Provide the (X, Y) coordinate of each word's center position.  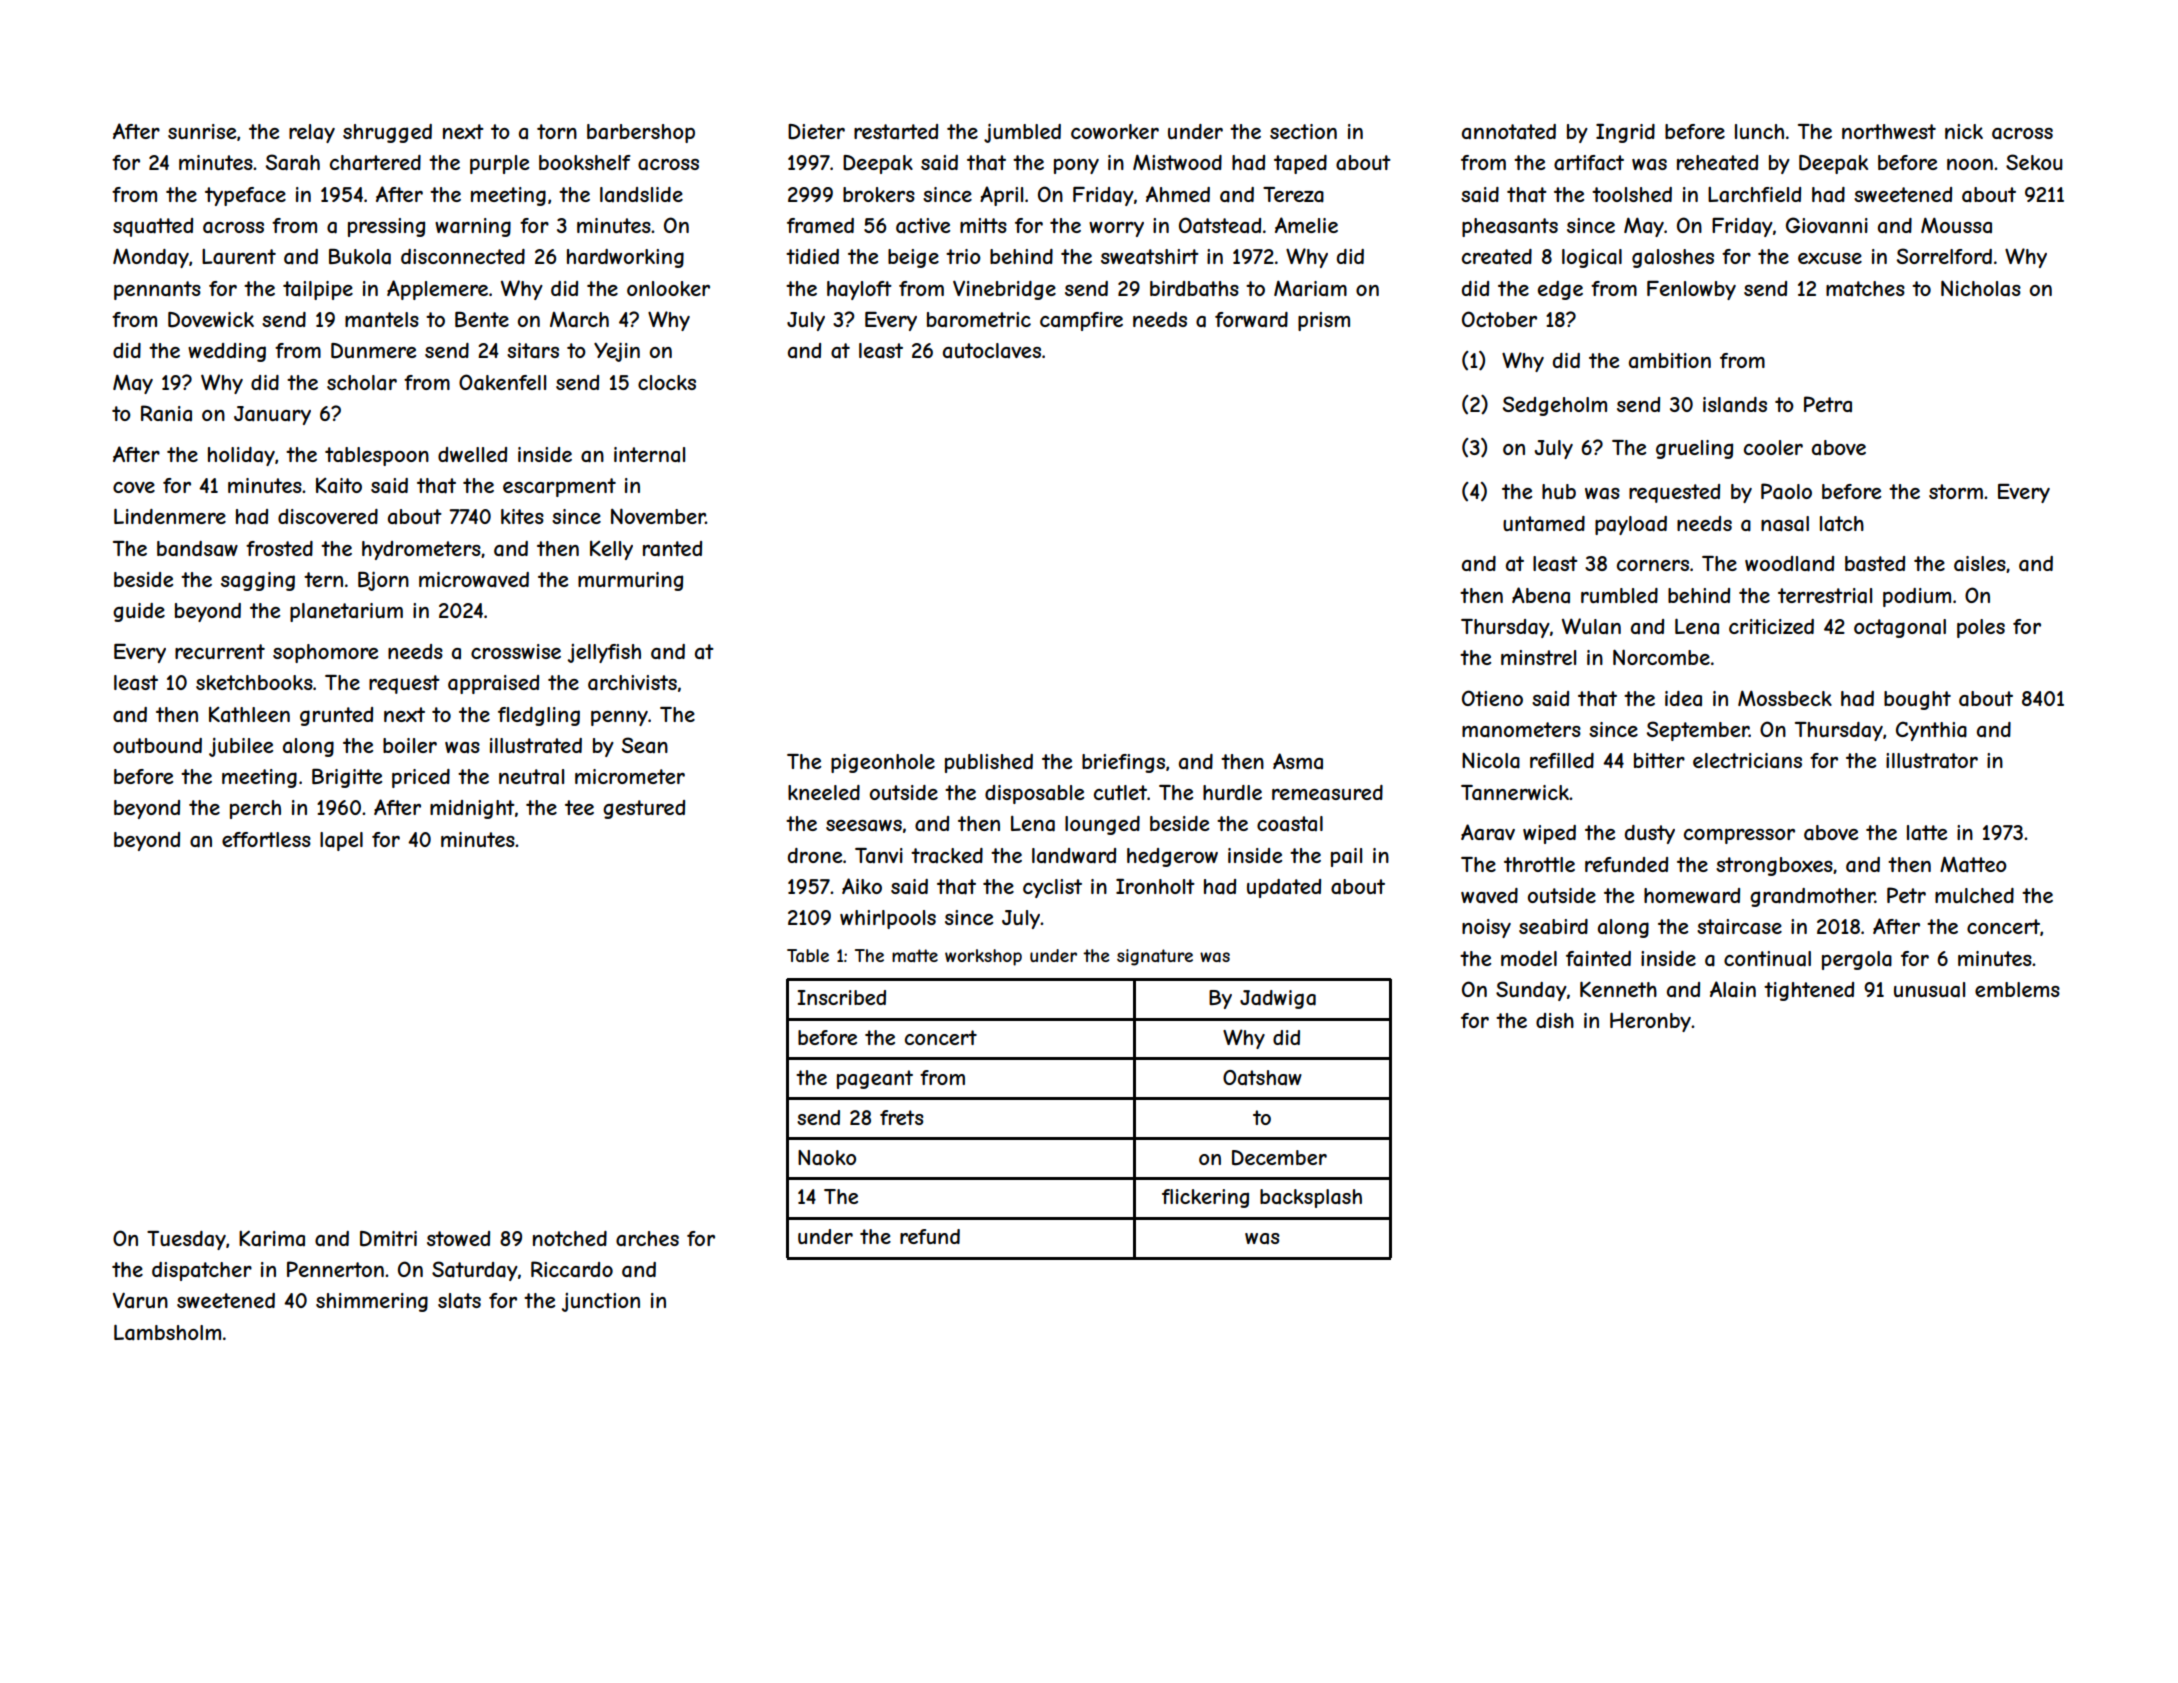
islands (1735, 405)
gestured (644, 809)
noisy (1486, 928)
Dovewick (211, 320)
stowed (458, 1238)
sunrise (202, 131)
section (1303, 131)
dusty (1650, 834)
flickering (1205, 1198)
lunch (1759, 131)
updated (1284, 888)
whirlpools (888, 919)
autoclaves (992, 351)
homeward (1692, 896)
